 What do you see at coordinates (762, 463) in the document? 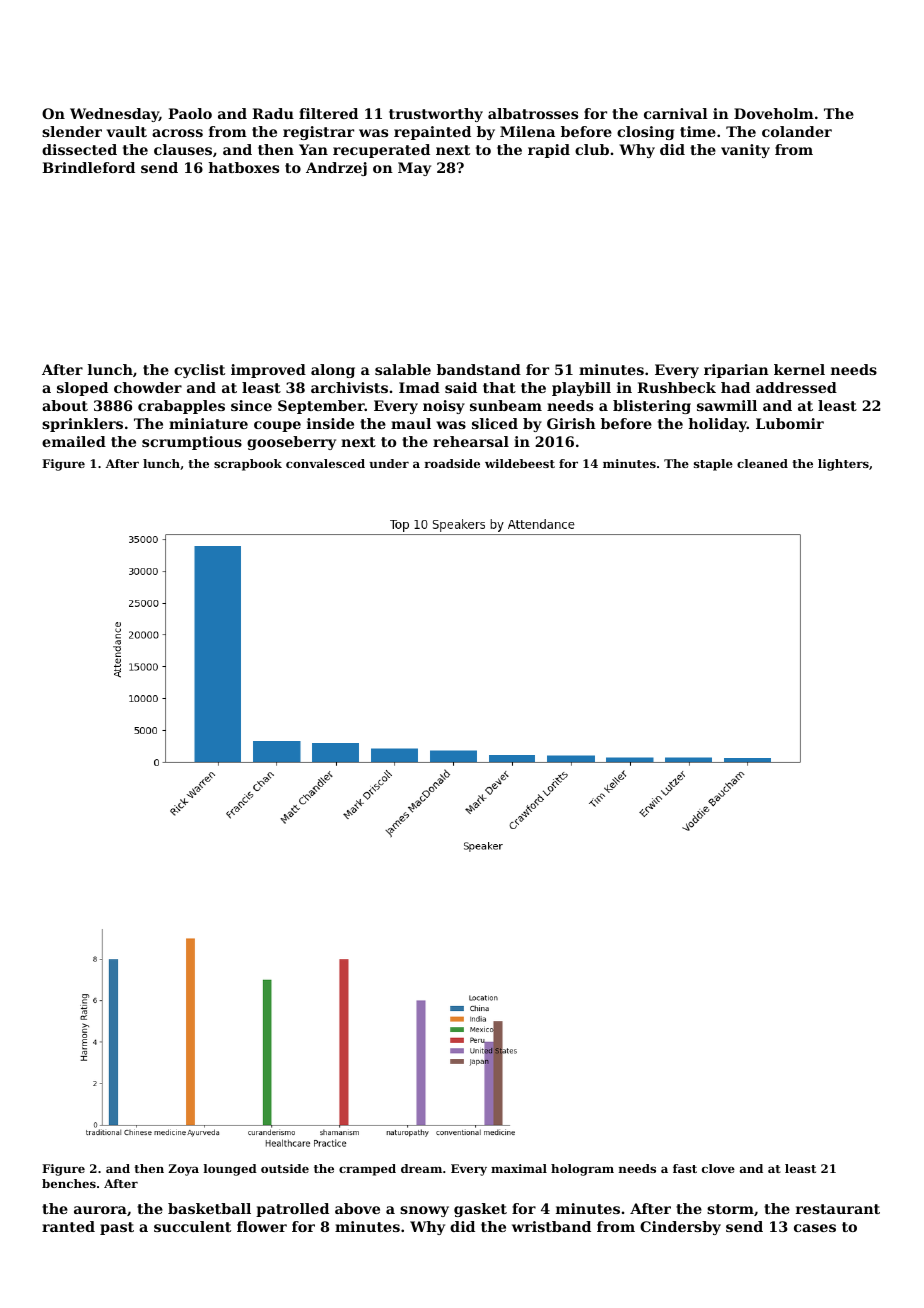
I see `cleaned` at bounding box center [762, 463].
